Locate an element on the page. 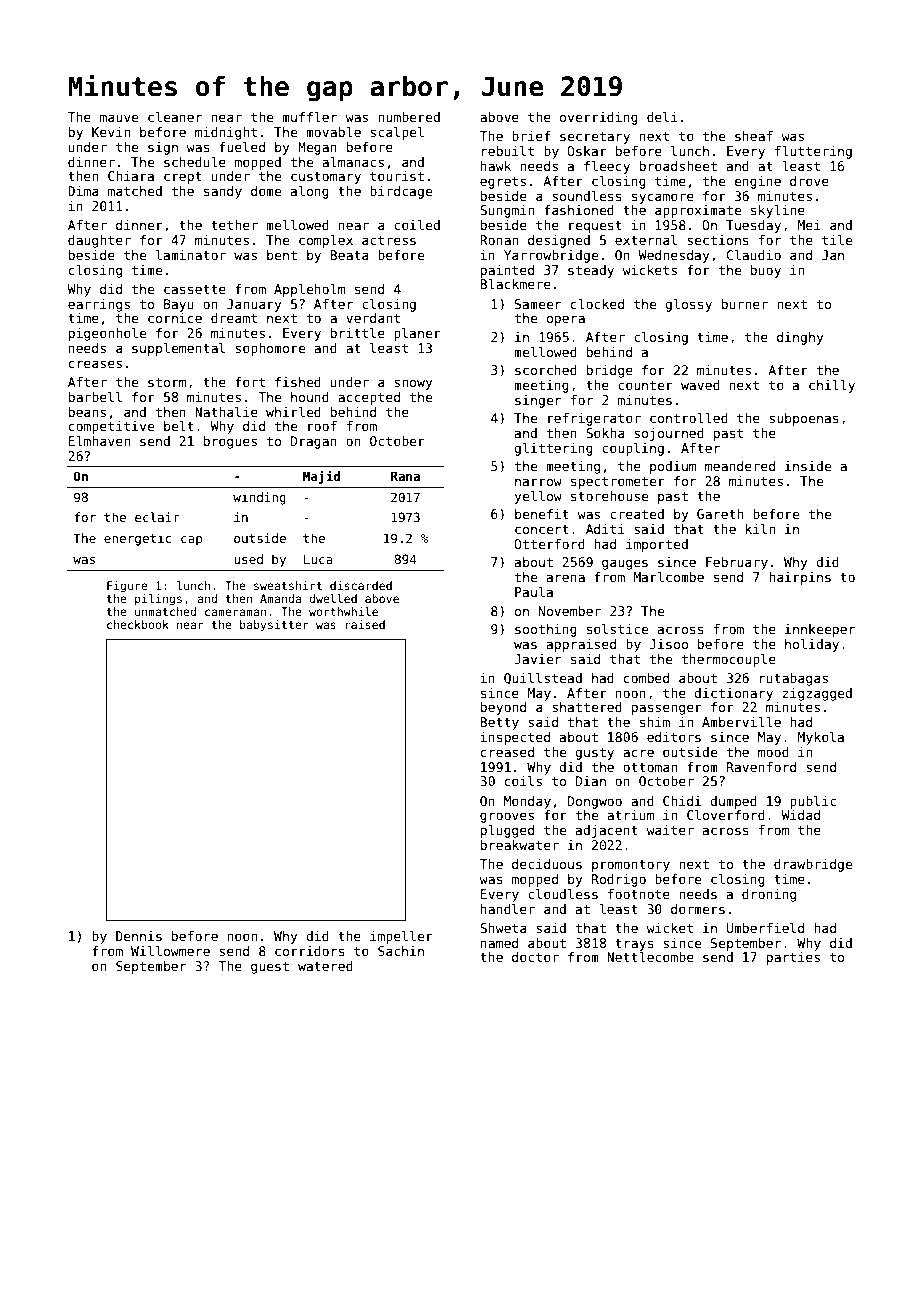 Image resolution: width=924 pixels, height=1308 pixels. inside is located at coordinates (808, 466).
